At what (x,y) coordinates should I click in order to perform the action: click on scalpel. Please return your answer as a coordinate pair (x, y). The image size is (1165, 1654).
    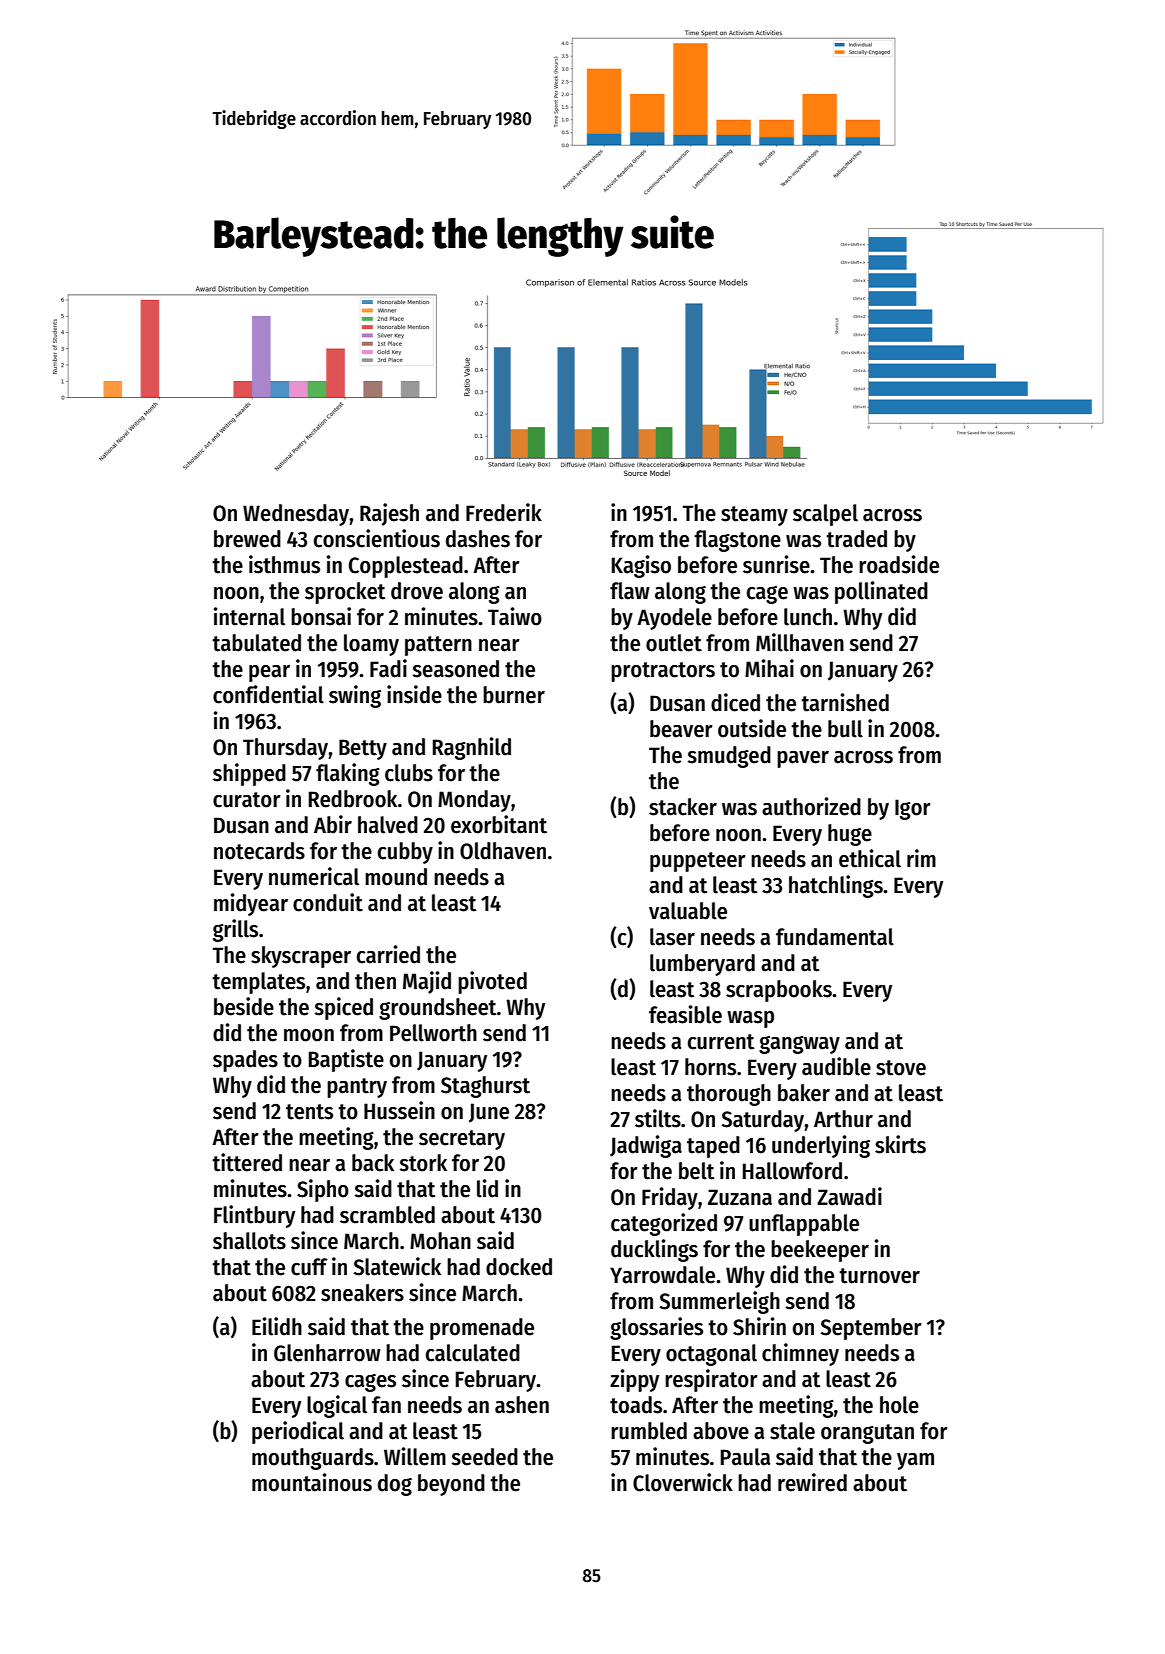
    Looking at the image, I should click on (825, 515).
